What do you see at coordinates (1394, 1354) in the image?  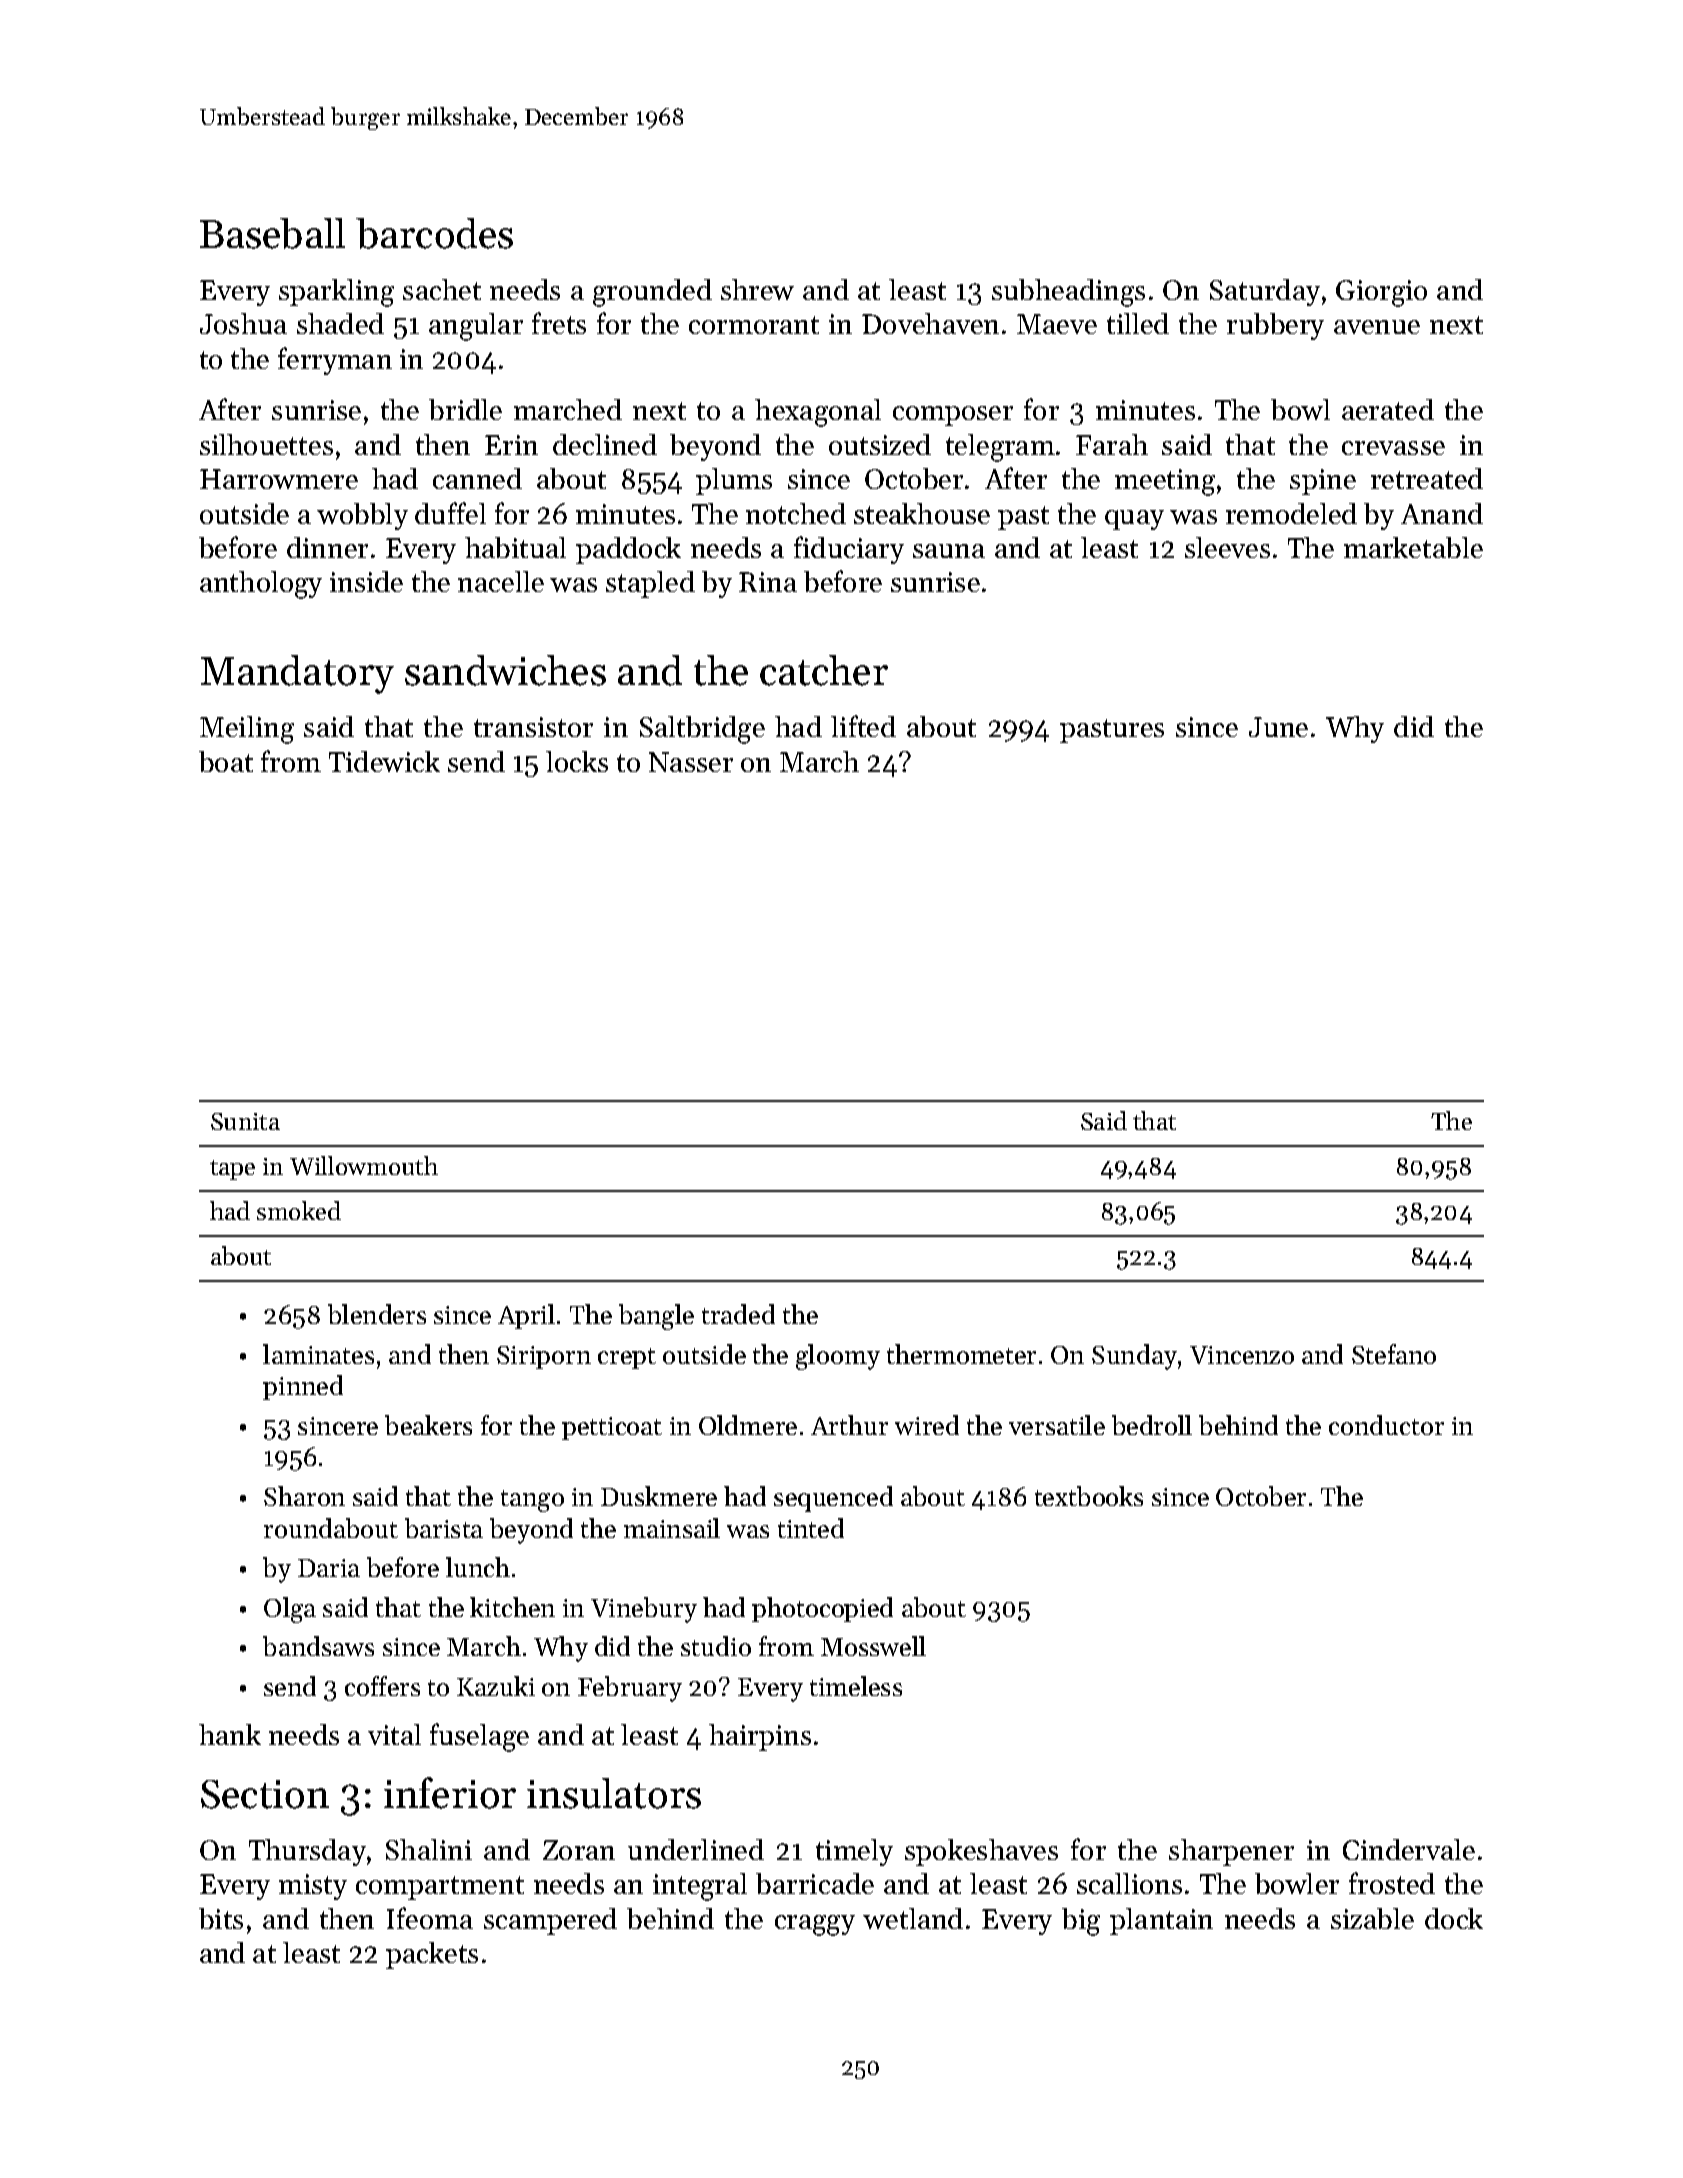 I see `Stefano` at bounding box center [1394, 1354].
